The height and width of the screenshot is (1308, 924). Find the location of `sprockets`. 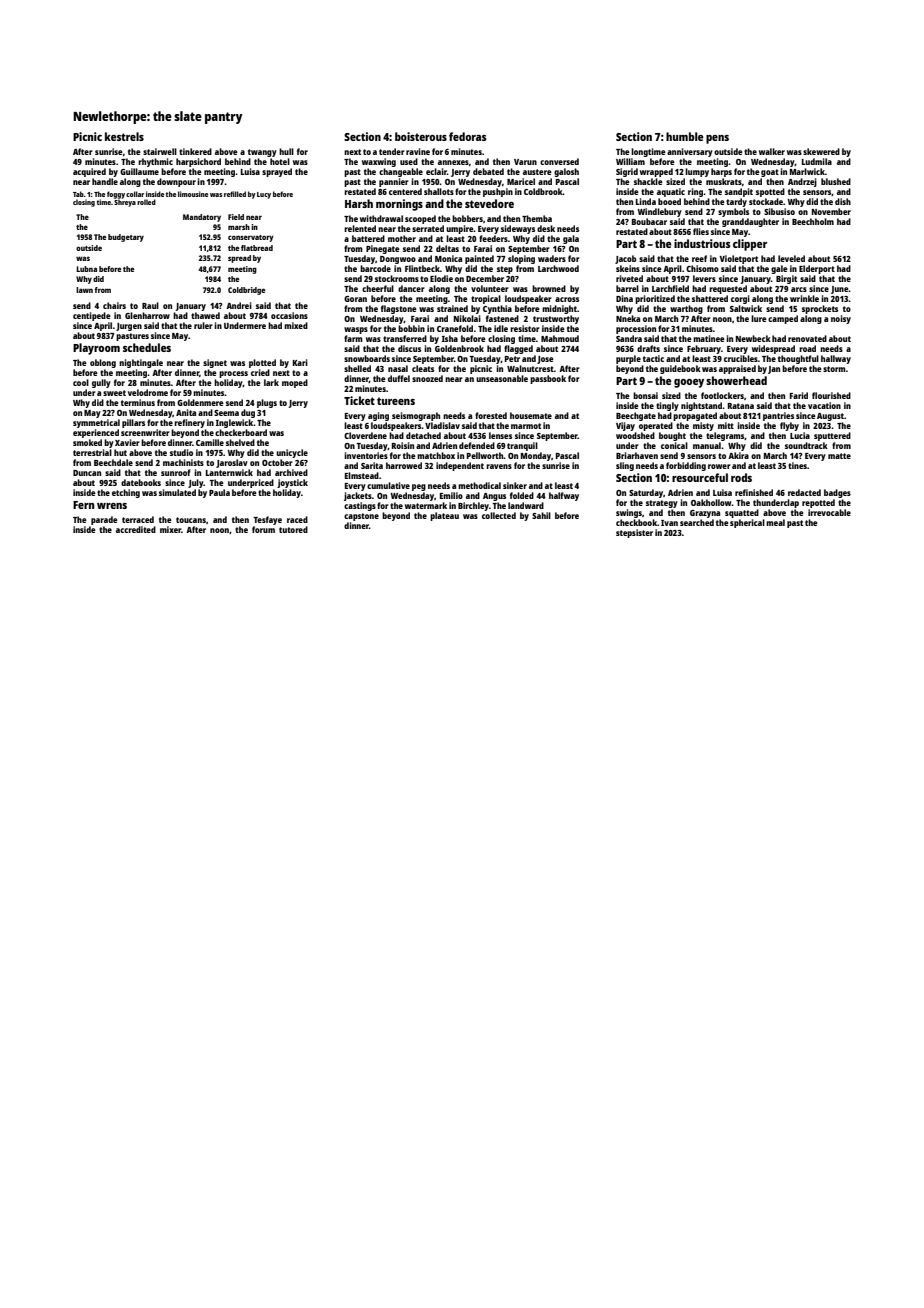

sprockets is located at coordinates (820, 309).
